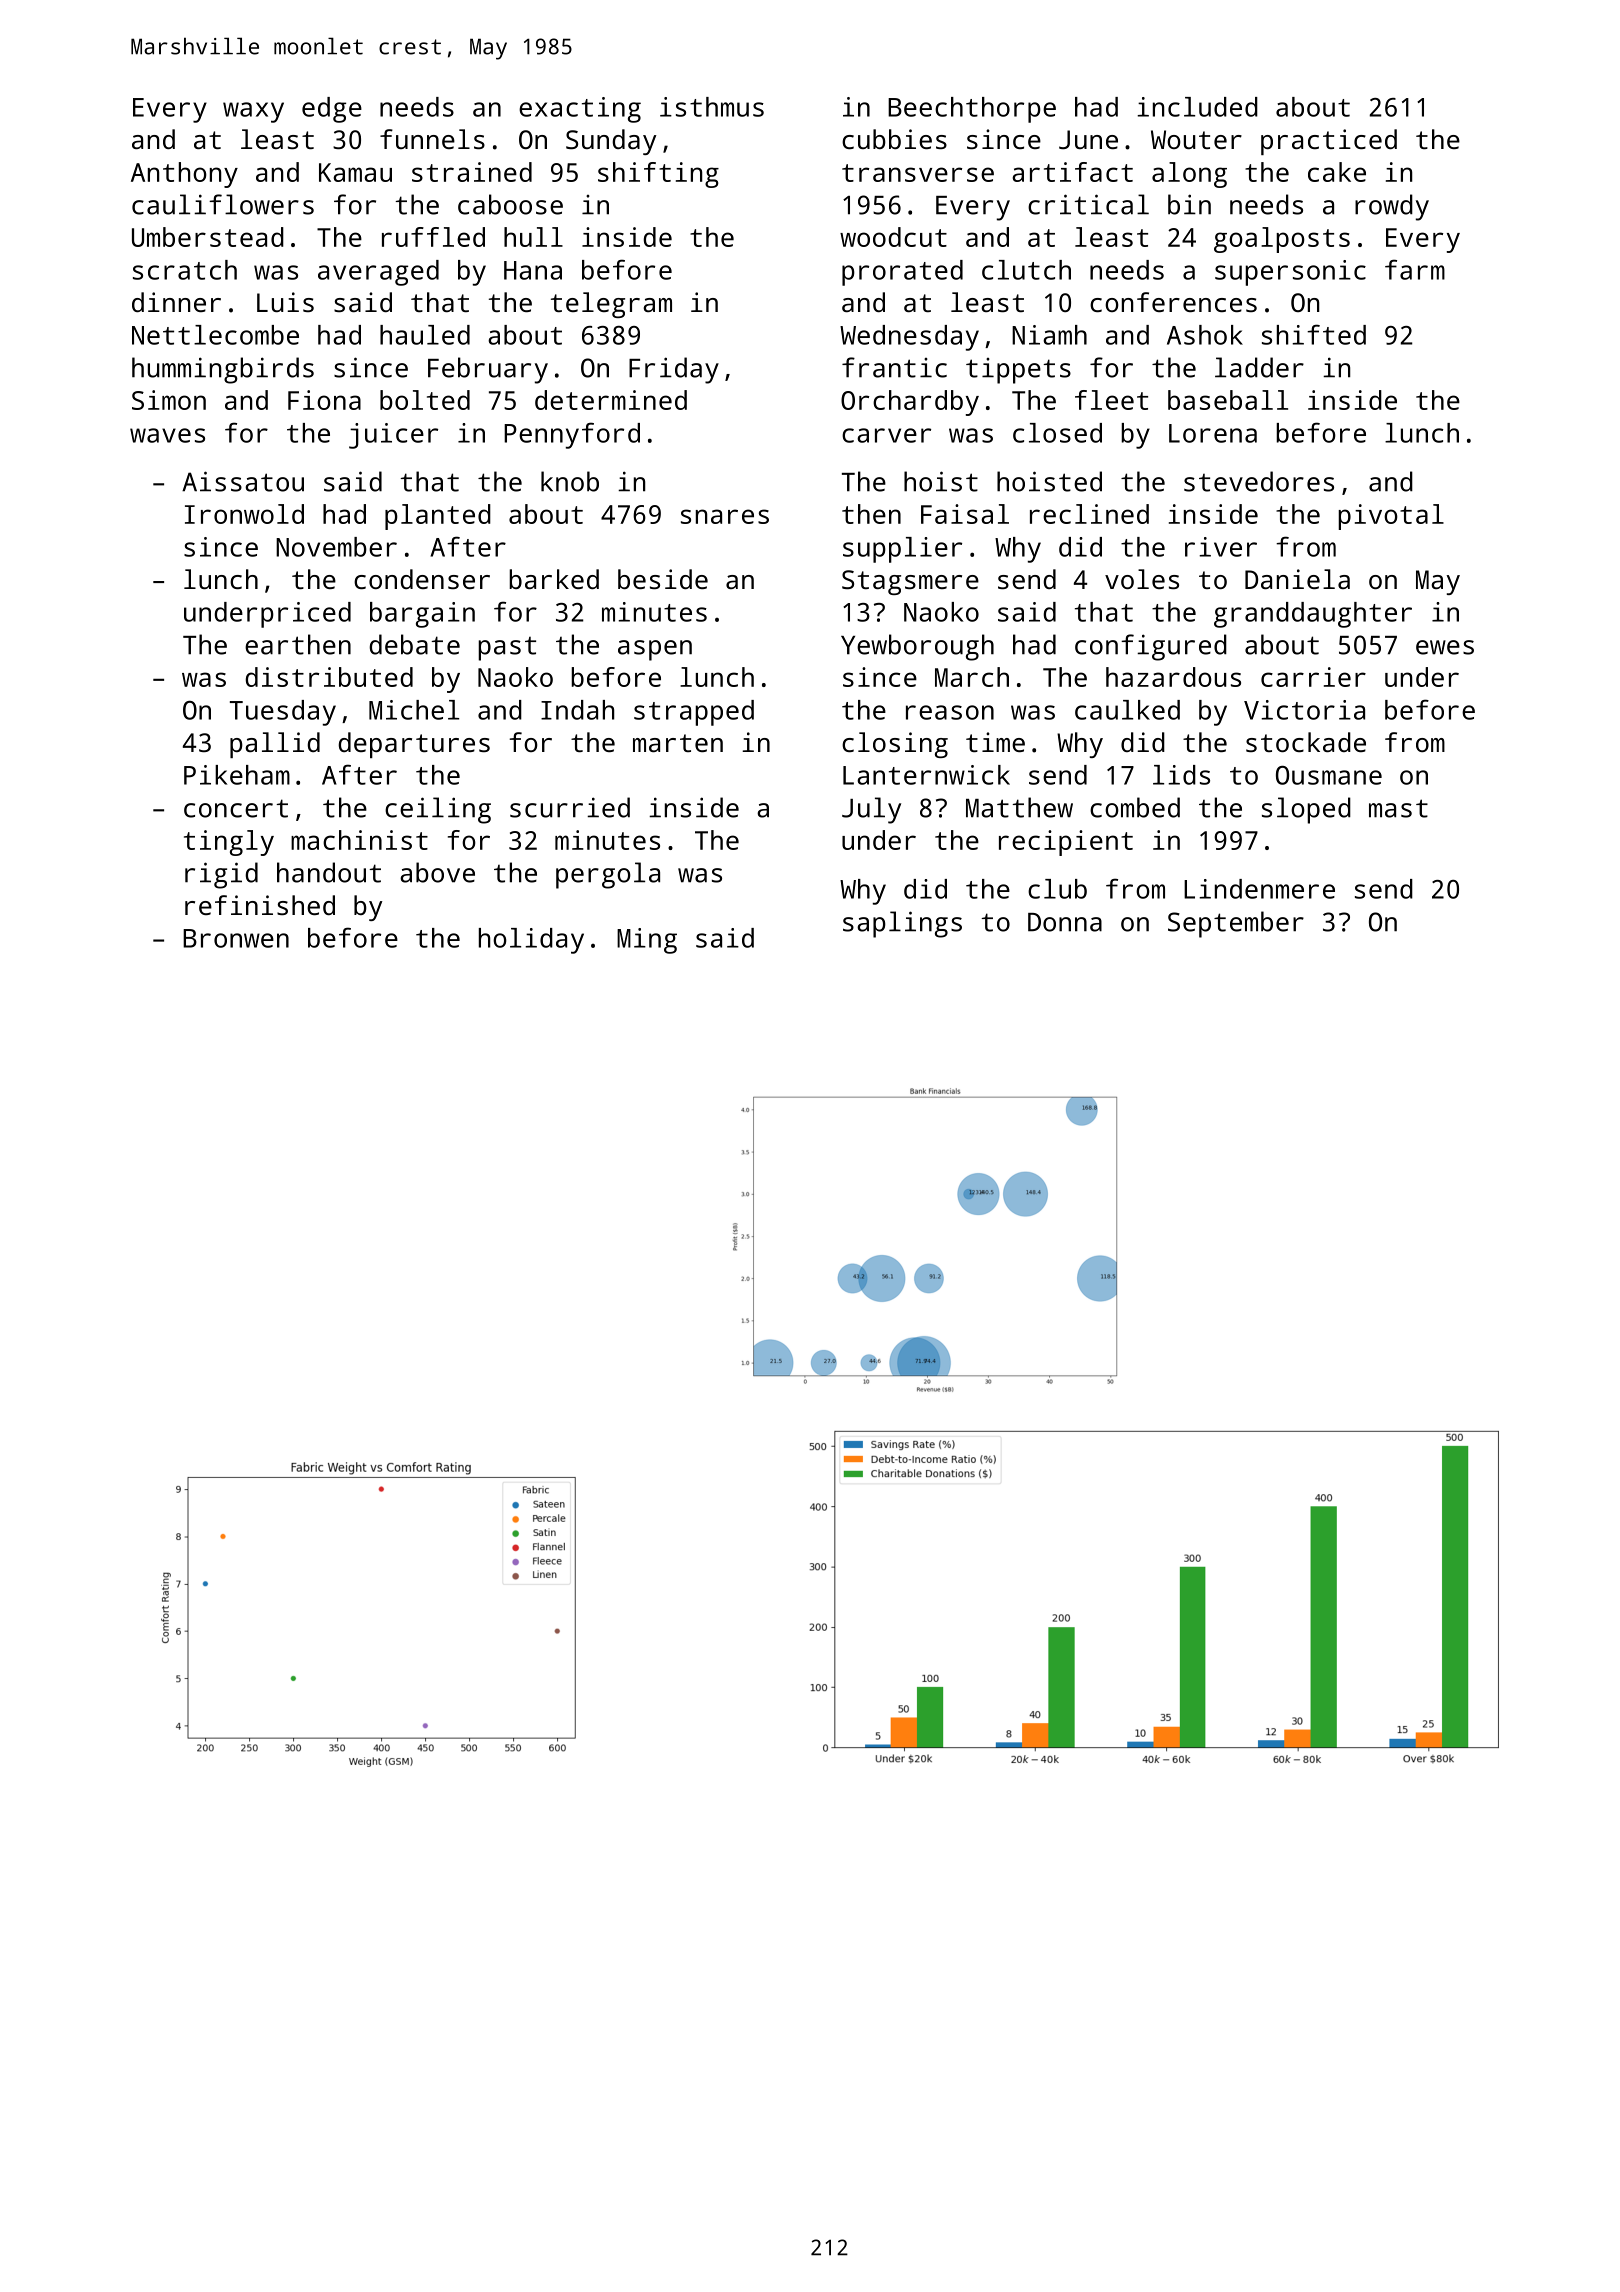 The width and height of the screenshot is (1620, 2292). What do you see at coordinates (725, 516) in the screenshot?
I see `snares` at bounding box center [725, 516].
